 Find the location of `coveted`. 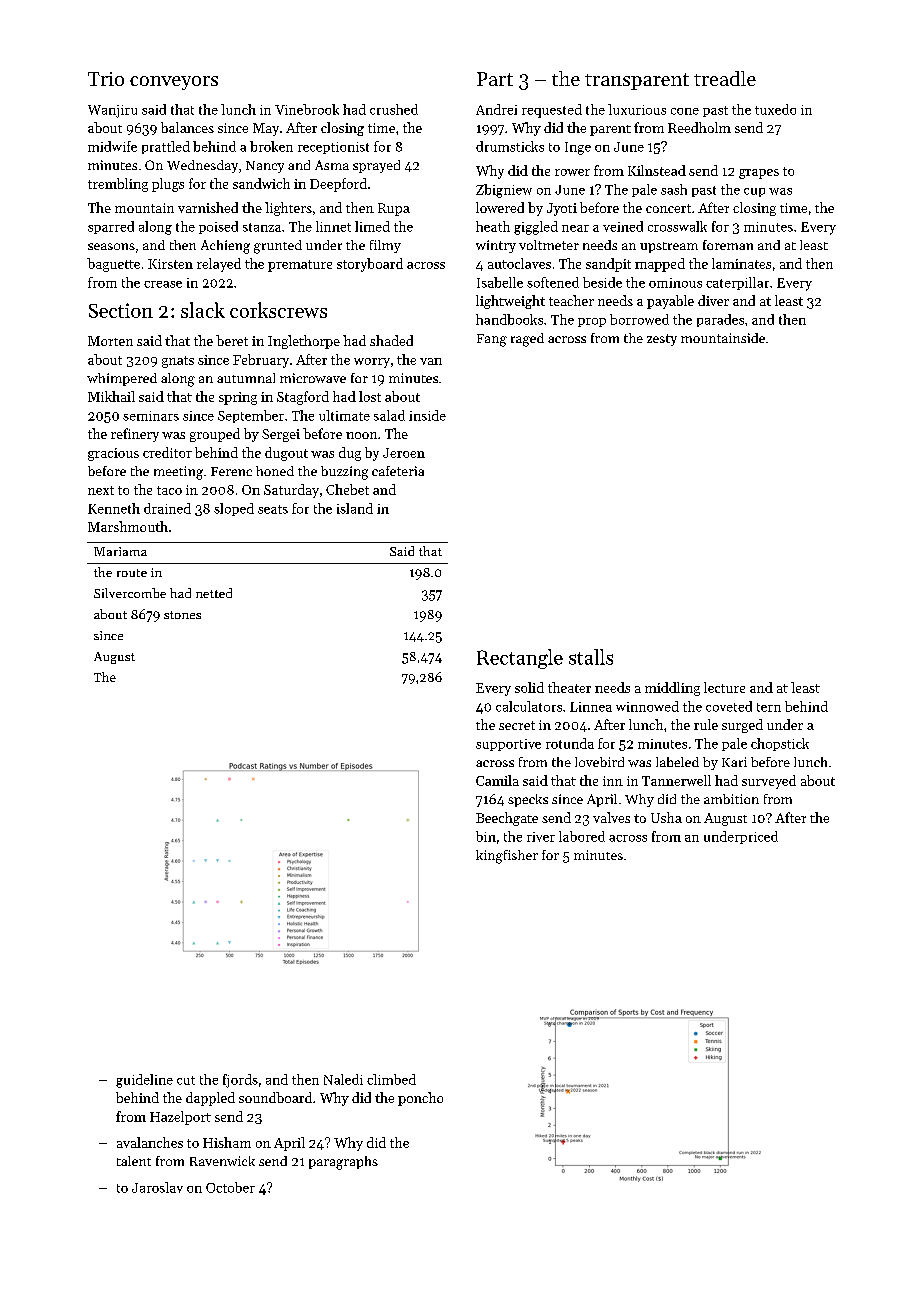

coveted is located at coordinates (729, 706).
